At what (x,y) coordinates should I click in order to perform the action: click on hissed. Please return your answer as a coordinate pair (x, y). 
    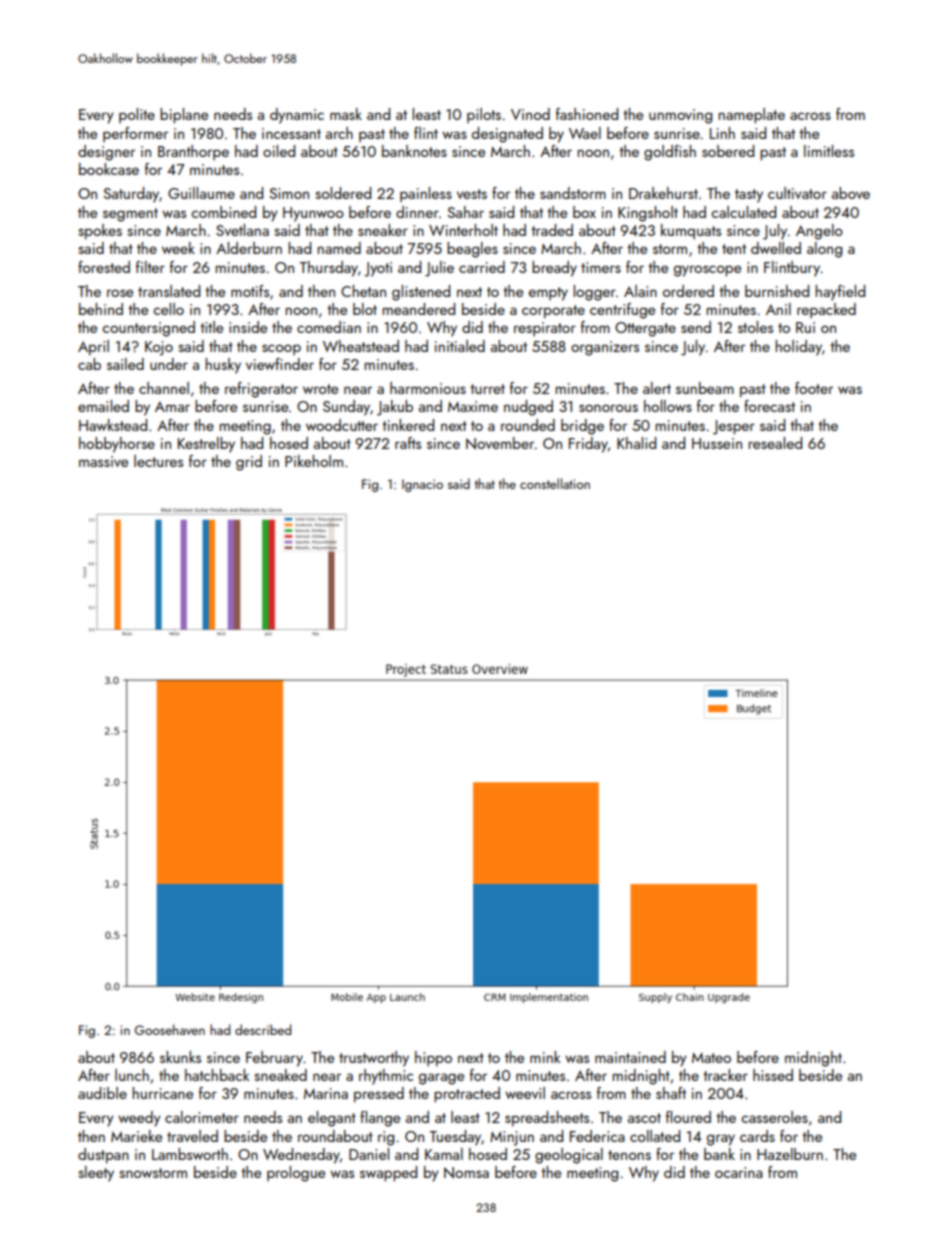
    Looking at the image, I should click on (773, 1075).
